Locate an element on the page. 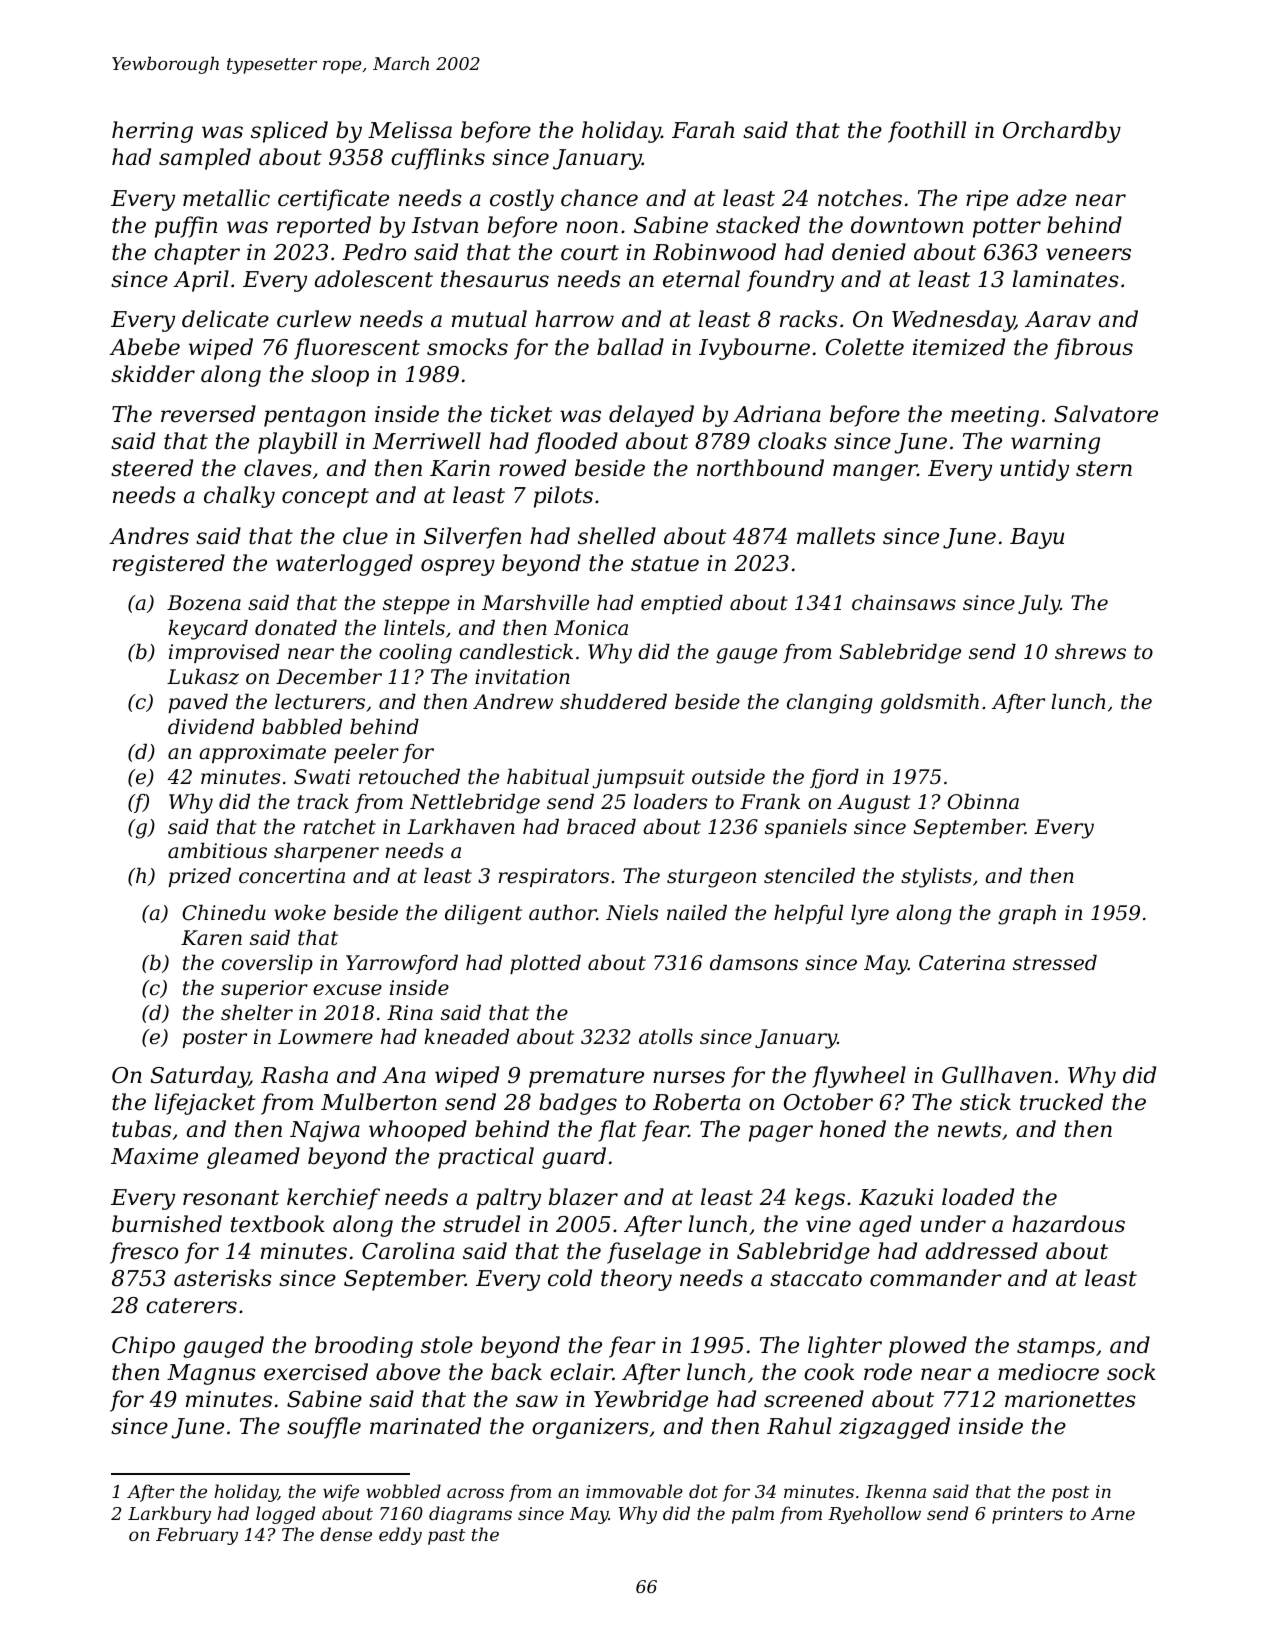 This document has width=1271, height=1645. Salvatore is located at coordinates (1106, 414).
